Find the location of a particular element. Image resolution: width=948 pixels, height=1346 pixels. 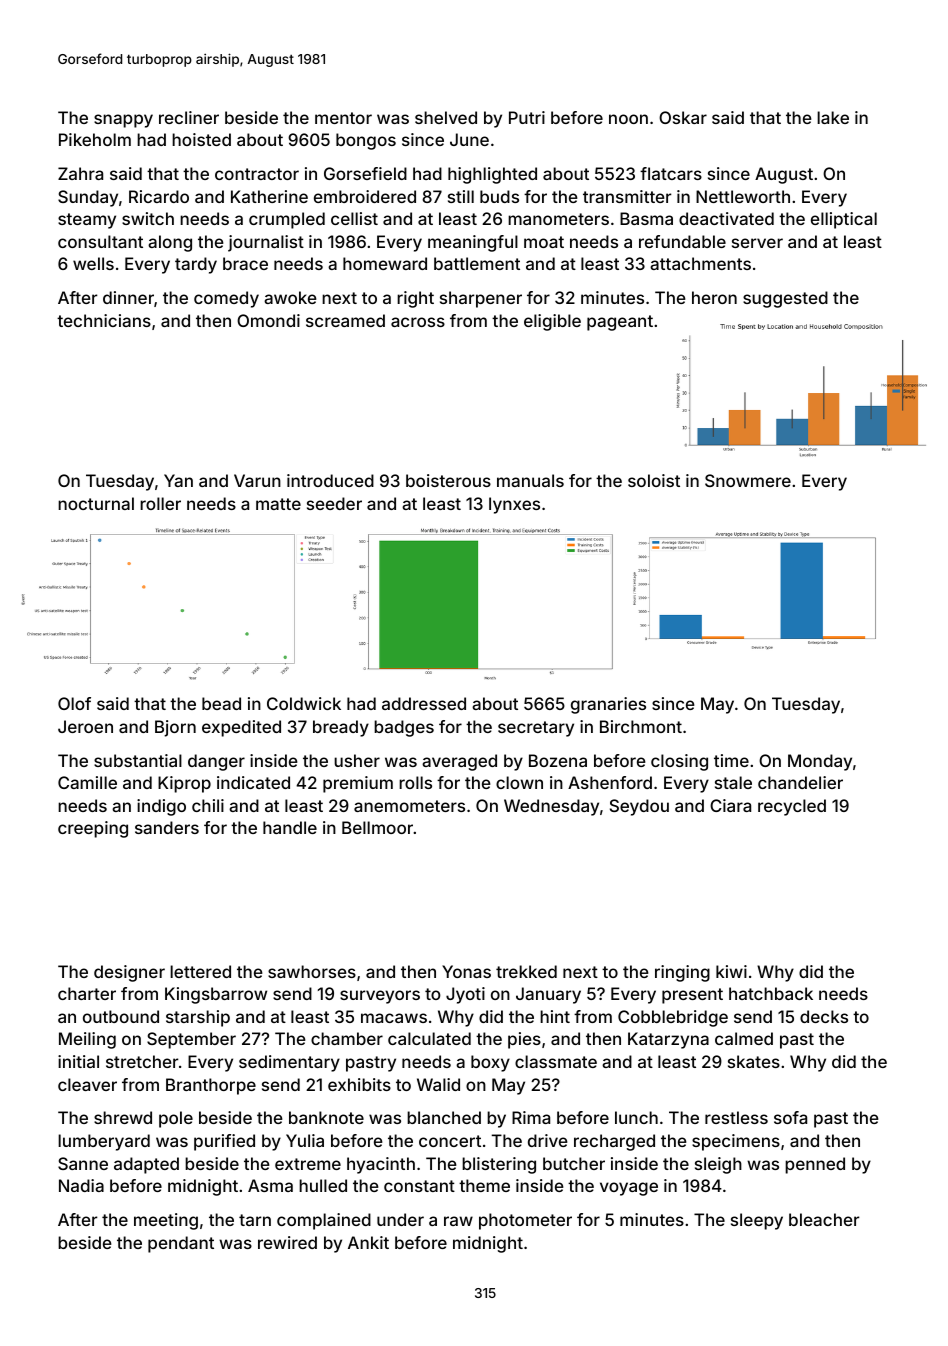

moat is located at coordinates (544, 242).
